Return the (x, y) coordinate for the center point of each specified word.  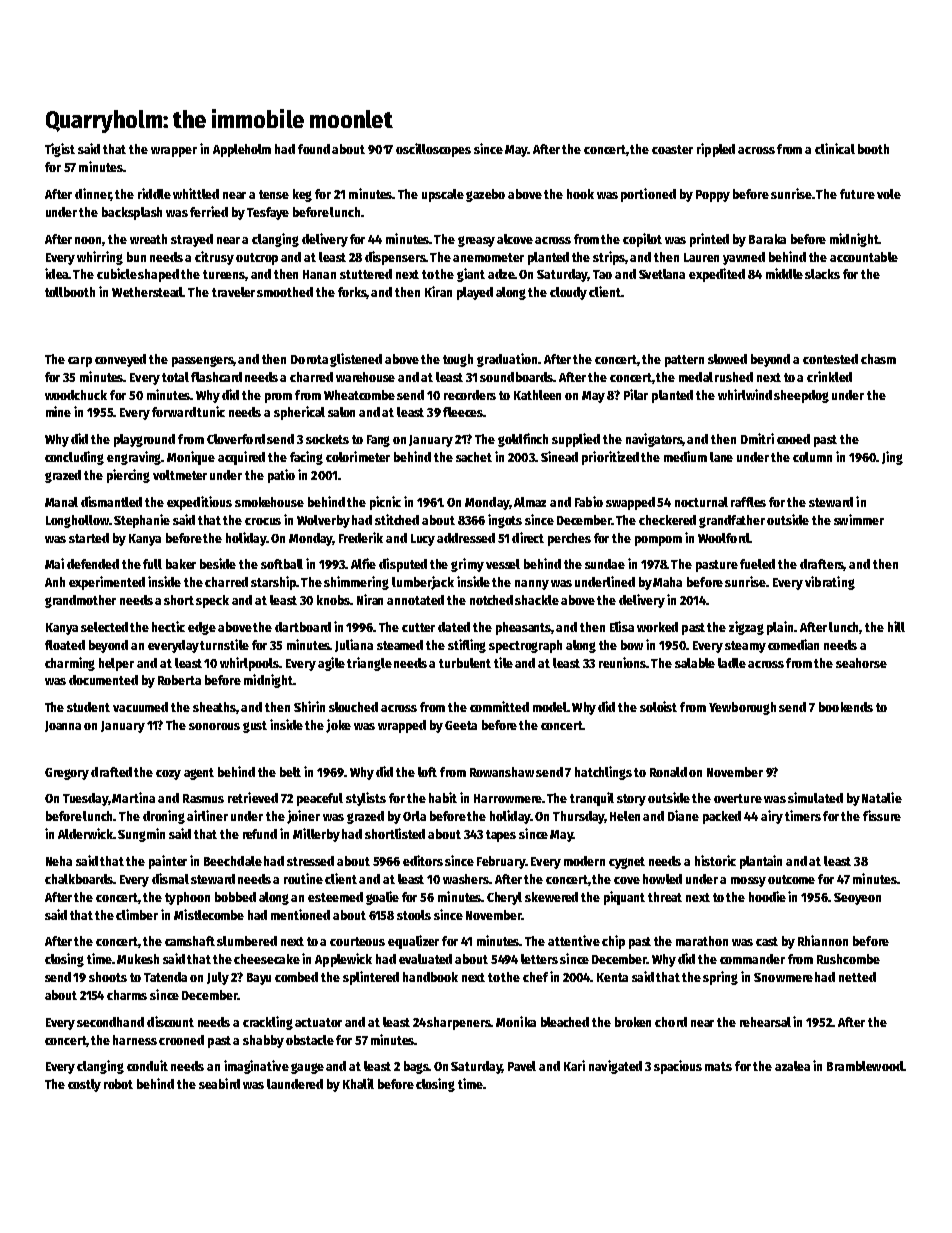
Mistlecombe (209, 914)
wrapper (174, 152)
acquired (241, 458)
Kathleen (537, 395)
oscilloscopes (433, 150)
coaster (672, 149)
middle (784, 273)
